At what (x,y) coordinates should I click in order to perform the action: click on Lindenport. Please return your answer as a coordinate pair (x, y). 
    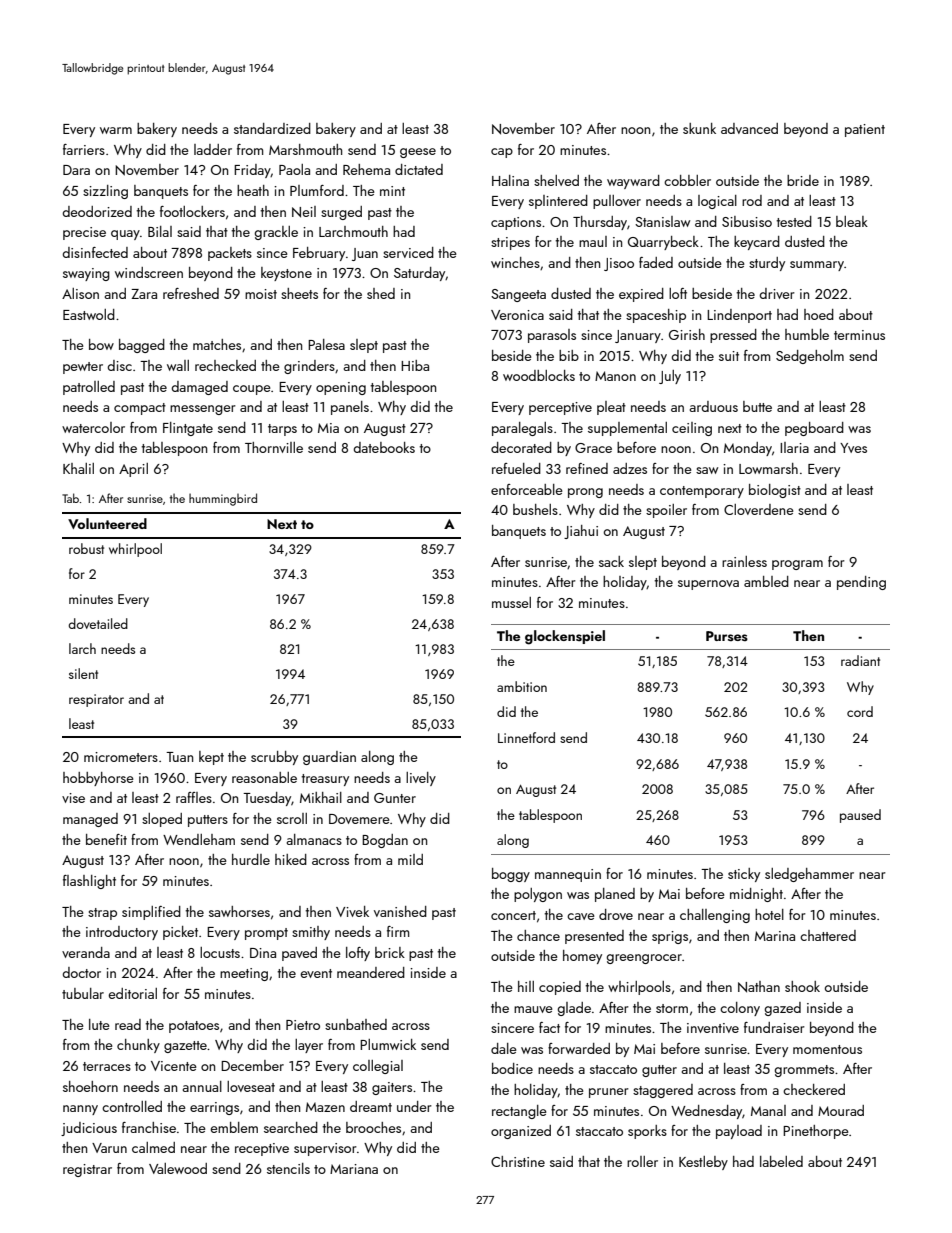
    Looking at the image, I should click on (739, 316).
